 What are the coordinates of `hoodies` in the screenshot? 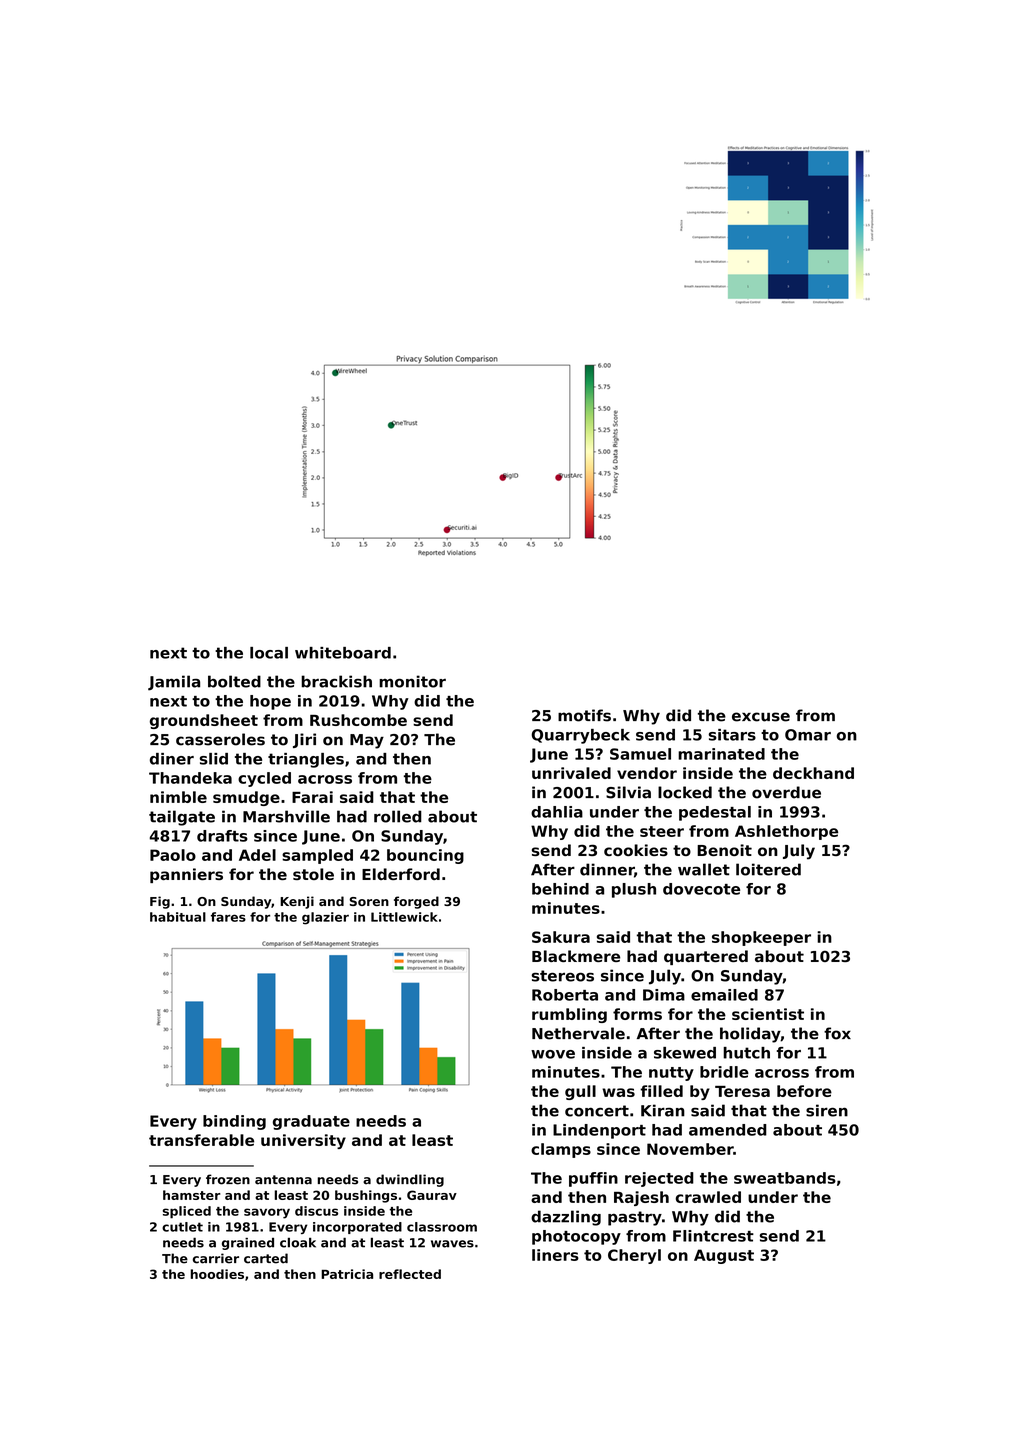 It's located at (217, 1274).
